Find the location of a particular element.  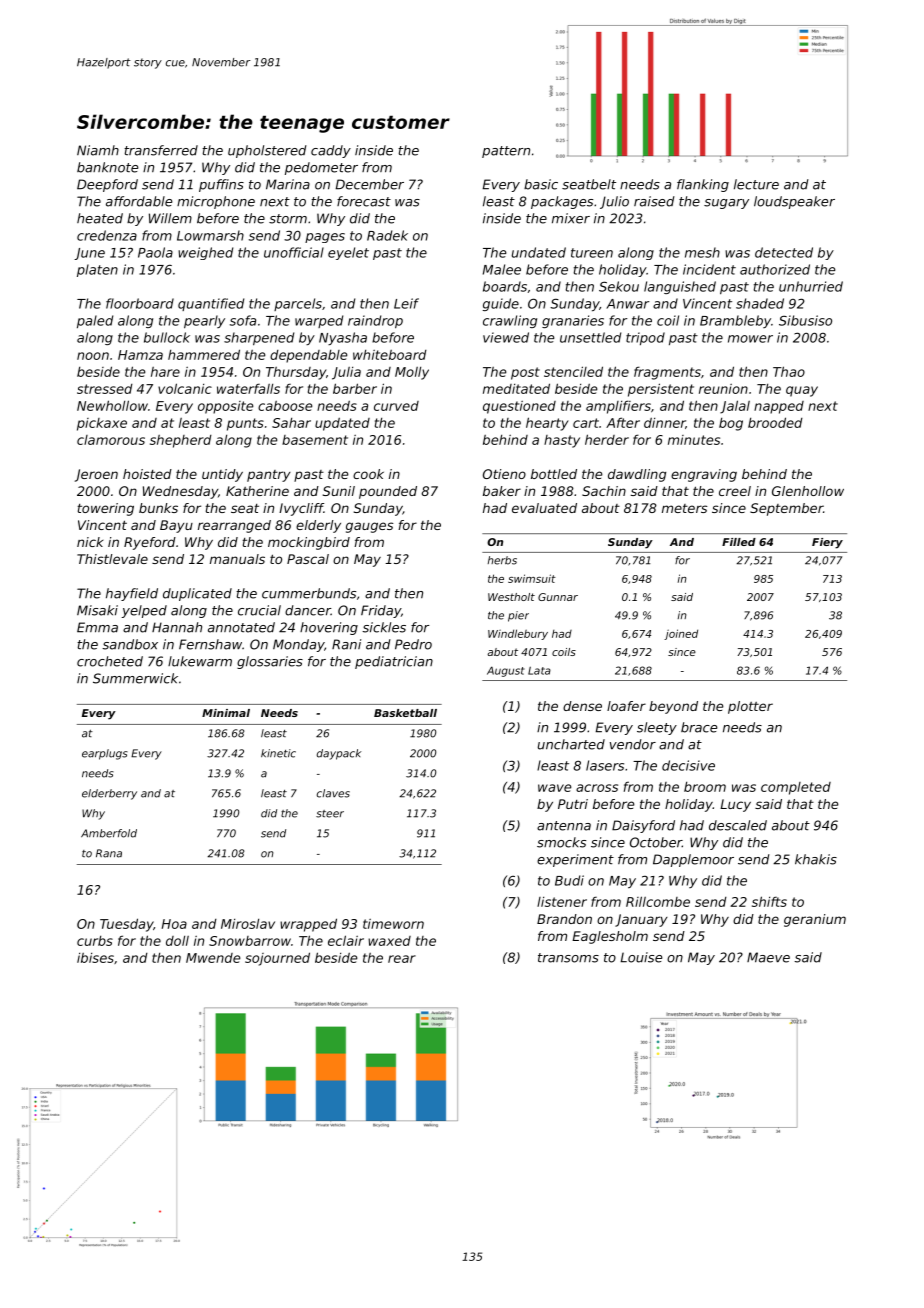

transoms is located at coordinates (568, 958).
